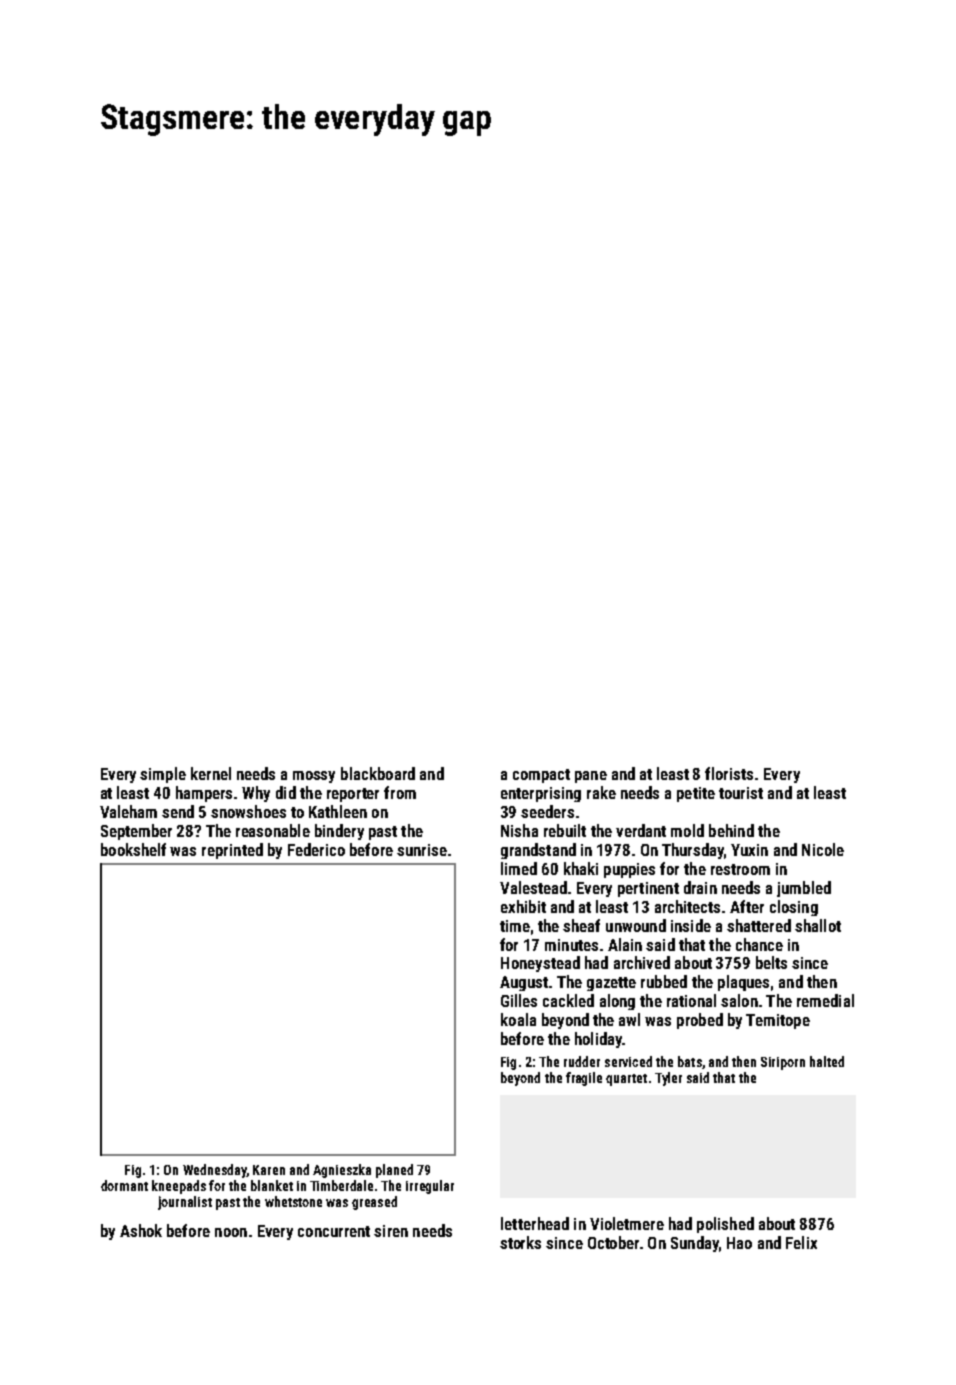  What do you see at coordinates (804, 889) in the screenshot?
I see `jumbled` at bounding box center [804, 889].
